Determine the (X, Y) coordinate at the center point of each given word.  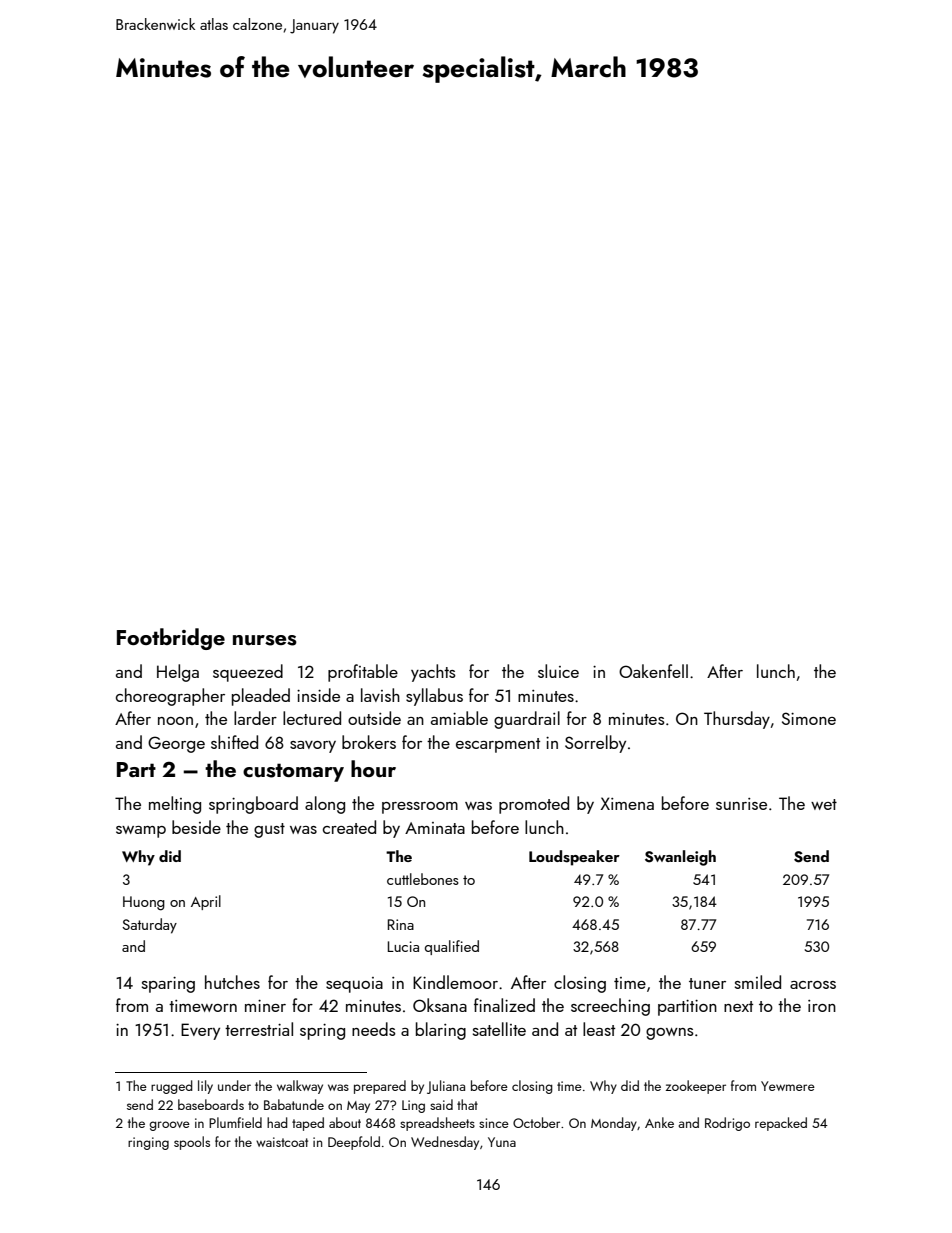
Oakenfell (653, 671)
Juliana (446, 1087)
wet (824, 804)
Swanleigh (680, 858)
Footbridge (171, 639)
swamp (141, 832)
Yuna (502, 1142)
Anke (659, 1122)
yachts (433, 673)
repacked (781, 1124)
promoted (534, 805)
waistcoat (282, 1142)
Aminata (435, 828)
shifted (234, 742)
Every (200, 1031)
